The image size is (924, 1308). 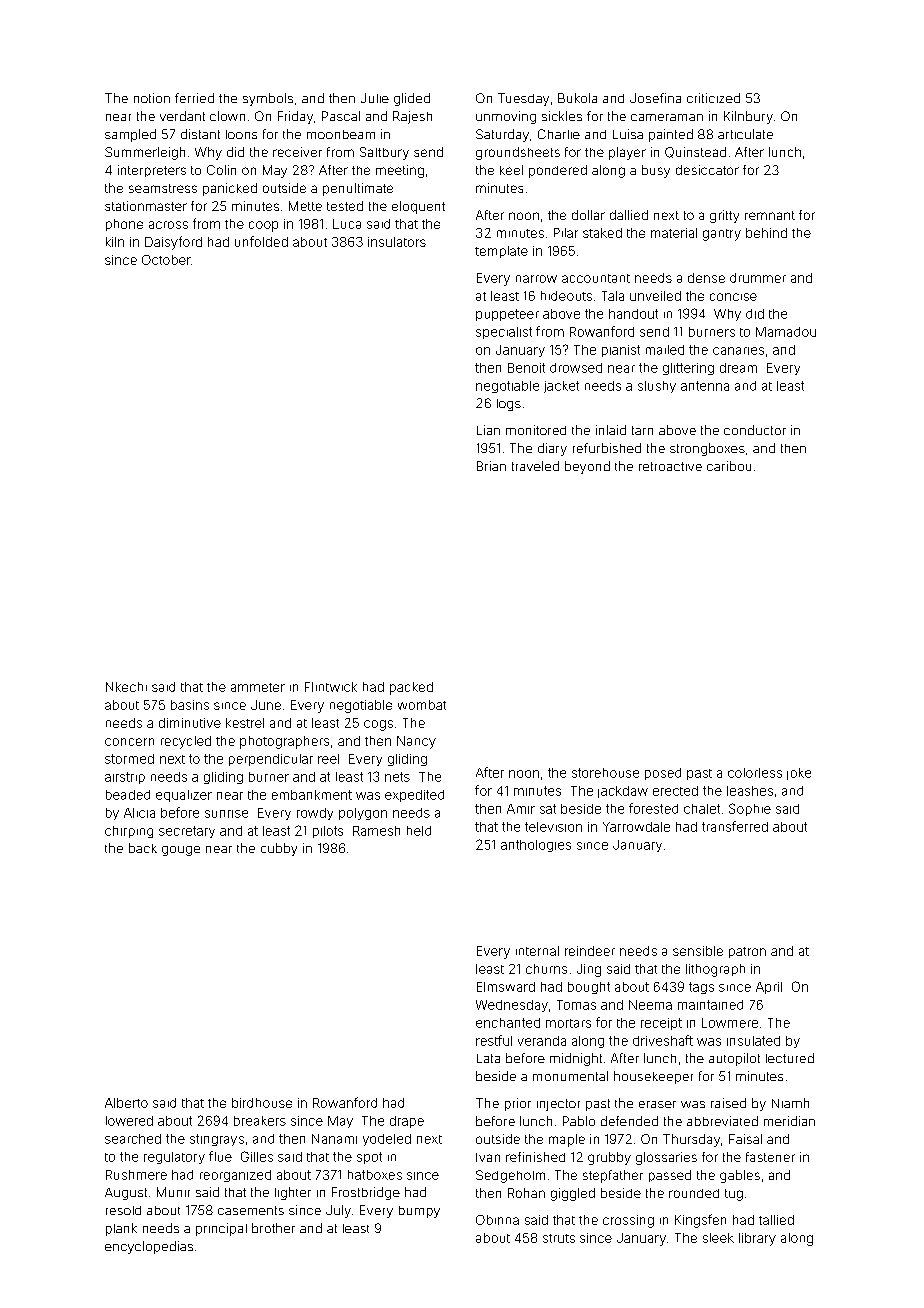 I want to click on birdhouse, so click(x=262, y=1103).
